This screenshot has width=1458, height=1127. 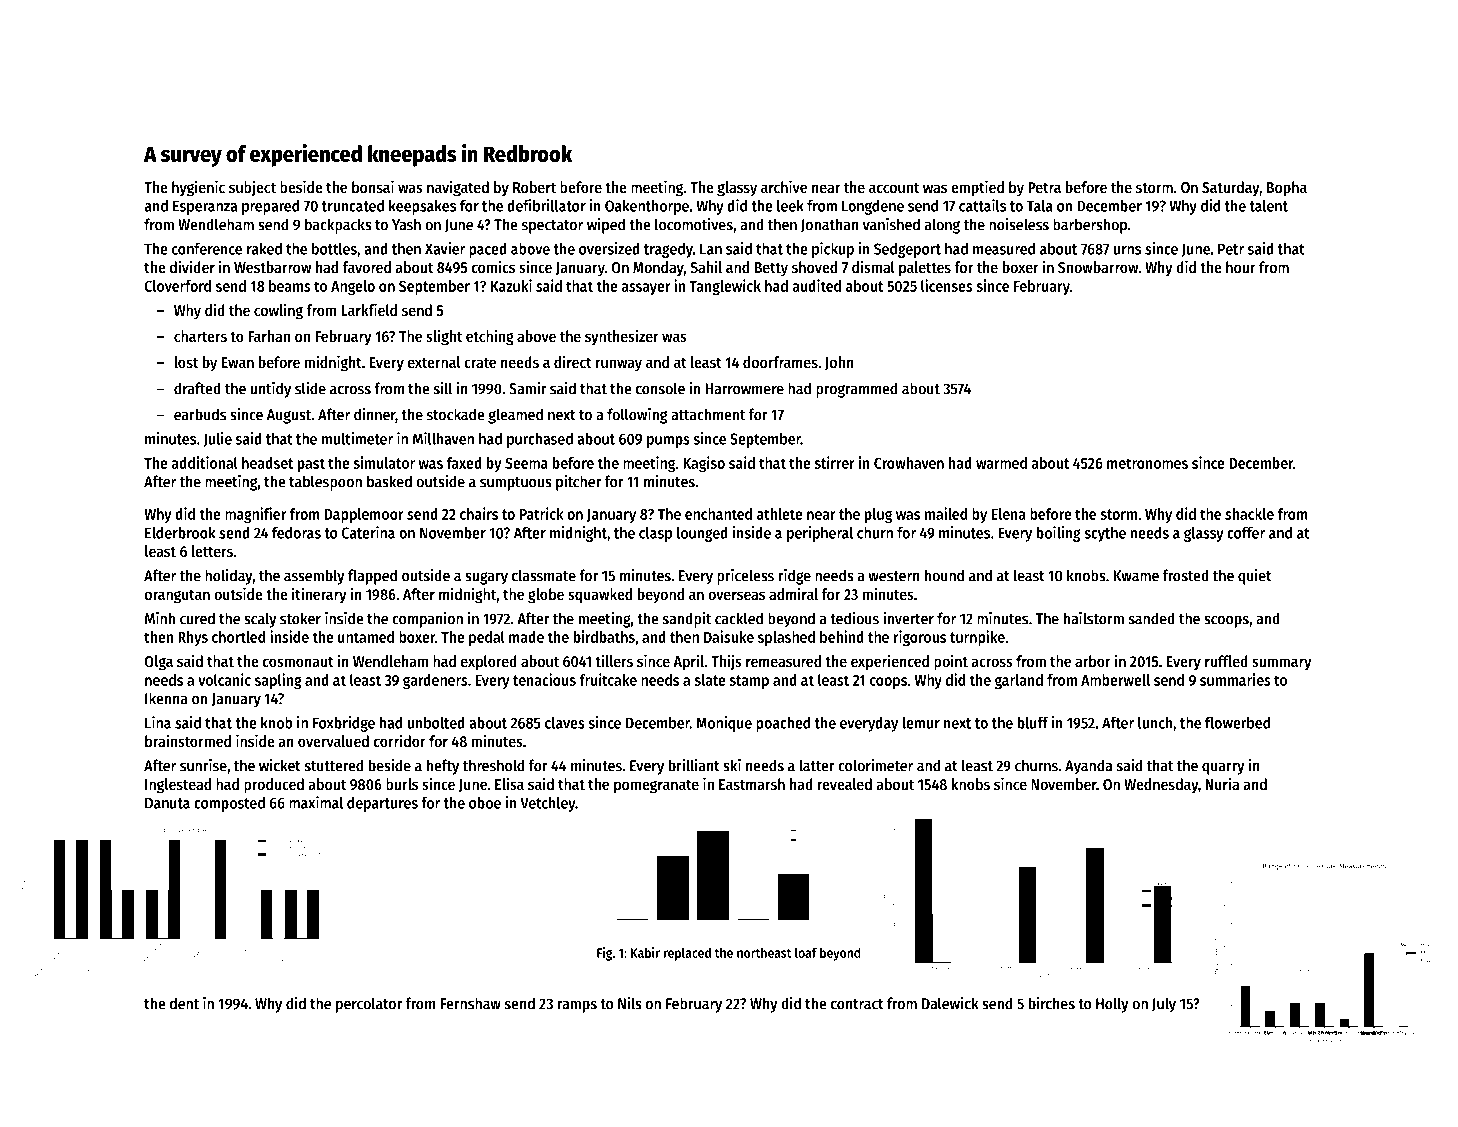 I want to click on dent, so click(x=184, y=1003).
